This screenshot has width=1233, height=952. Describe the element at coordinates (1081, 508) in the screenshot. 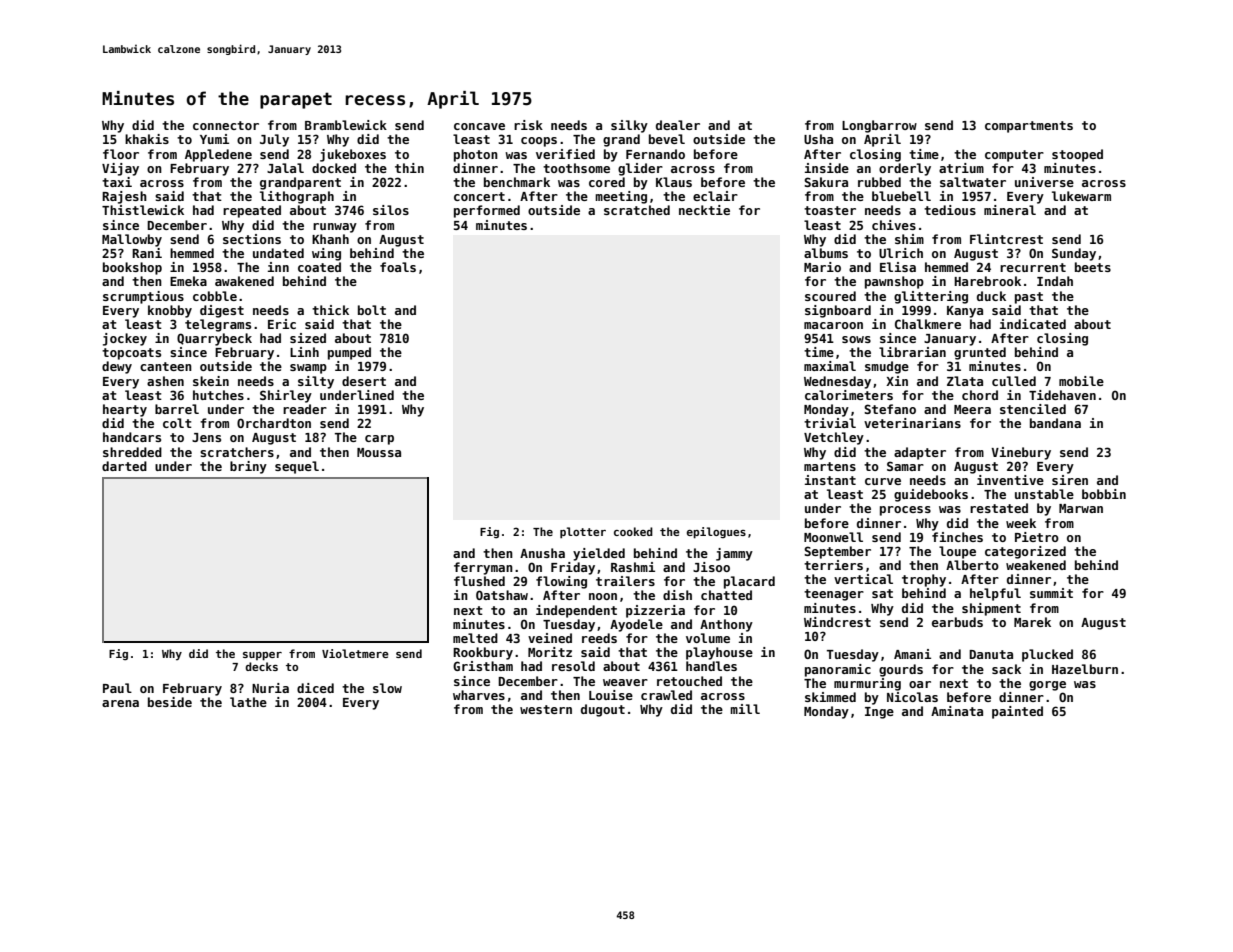

I see `Marwan` at that location.
